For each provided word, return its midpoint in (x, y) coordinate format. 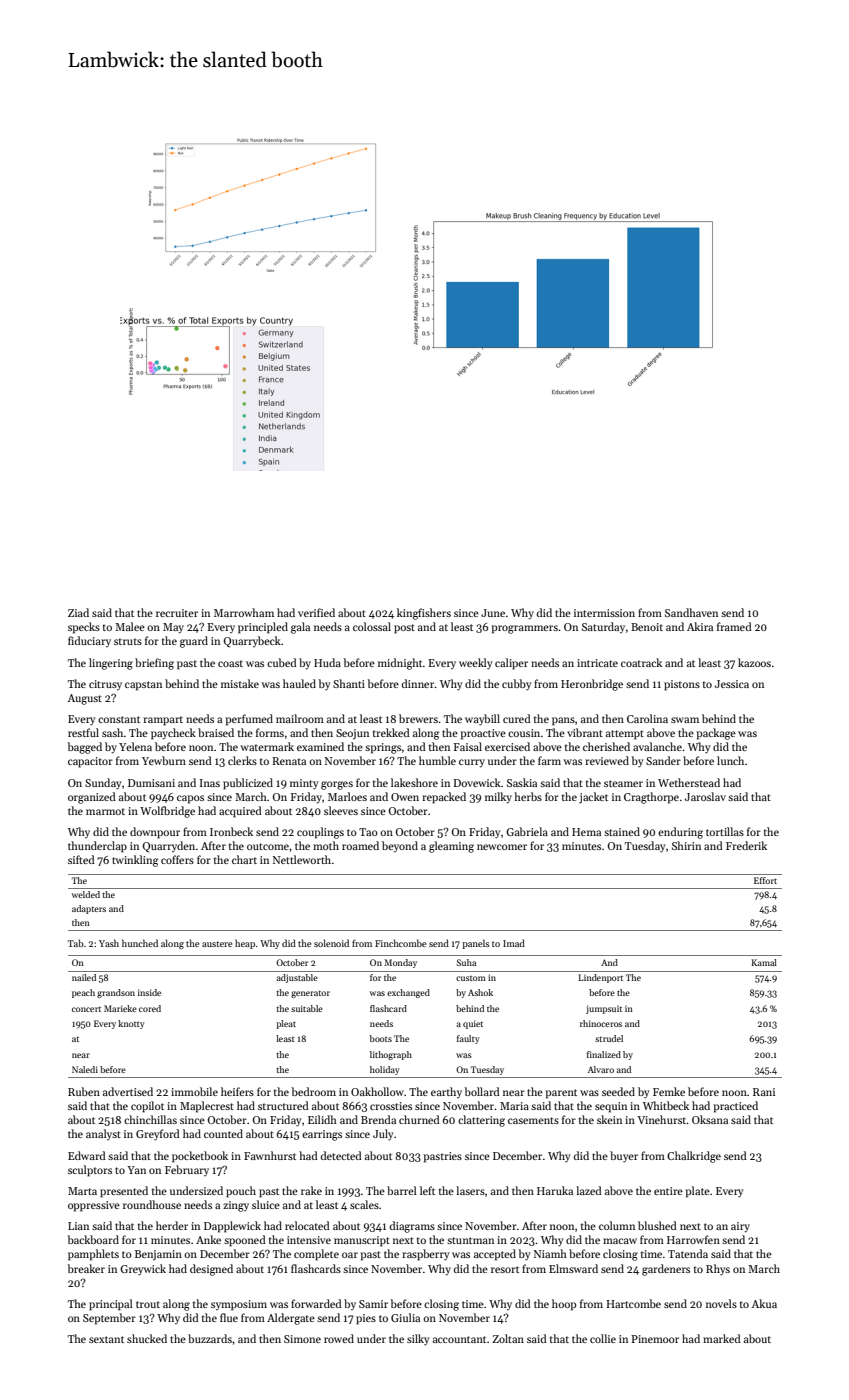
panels (475, 944)
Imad (514, 943)
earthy (446, 1092)
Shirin (686, 845)
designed (211, 1270)
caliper (511, 664)
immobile (194, 1091)
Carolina (647, 718)
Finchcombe (400, 943)
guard (194, 642)
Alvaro (601, 1069)
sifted (81, 859)
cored (150, 1008)
